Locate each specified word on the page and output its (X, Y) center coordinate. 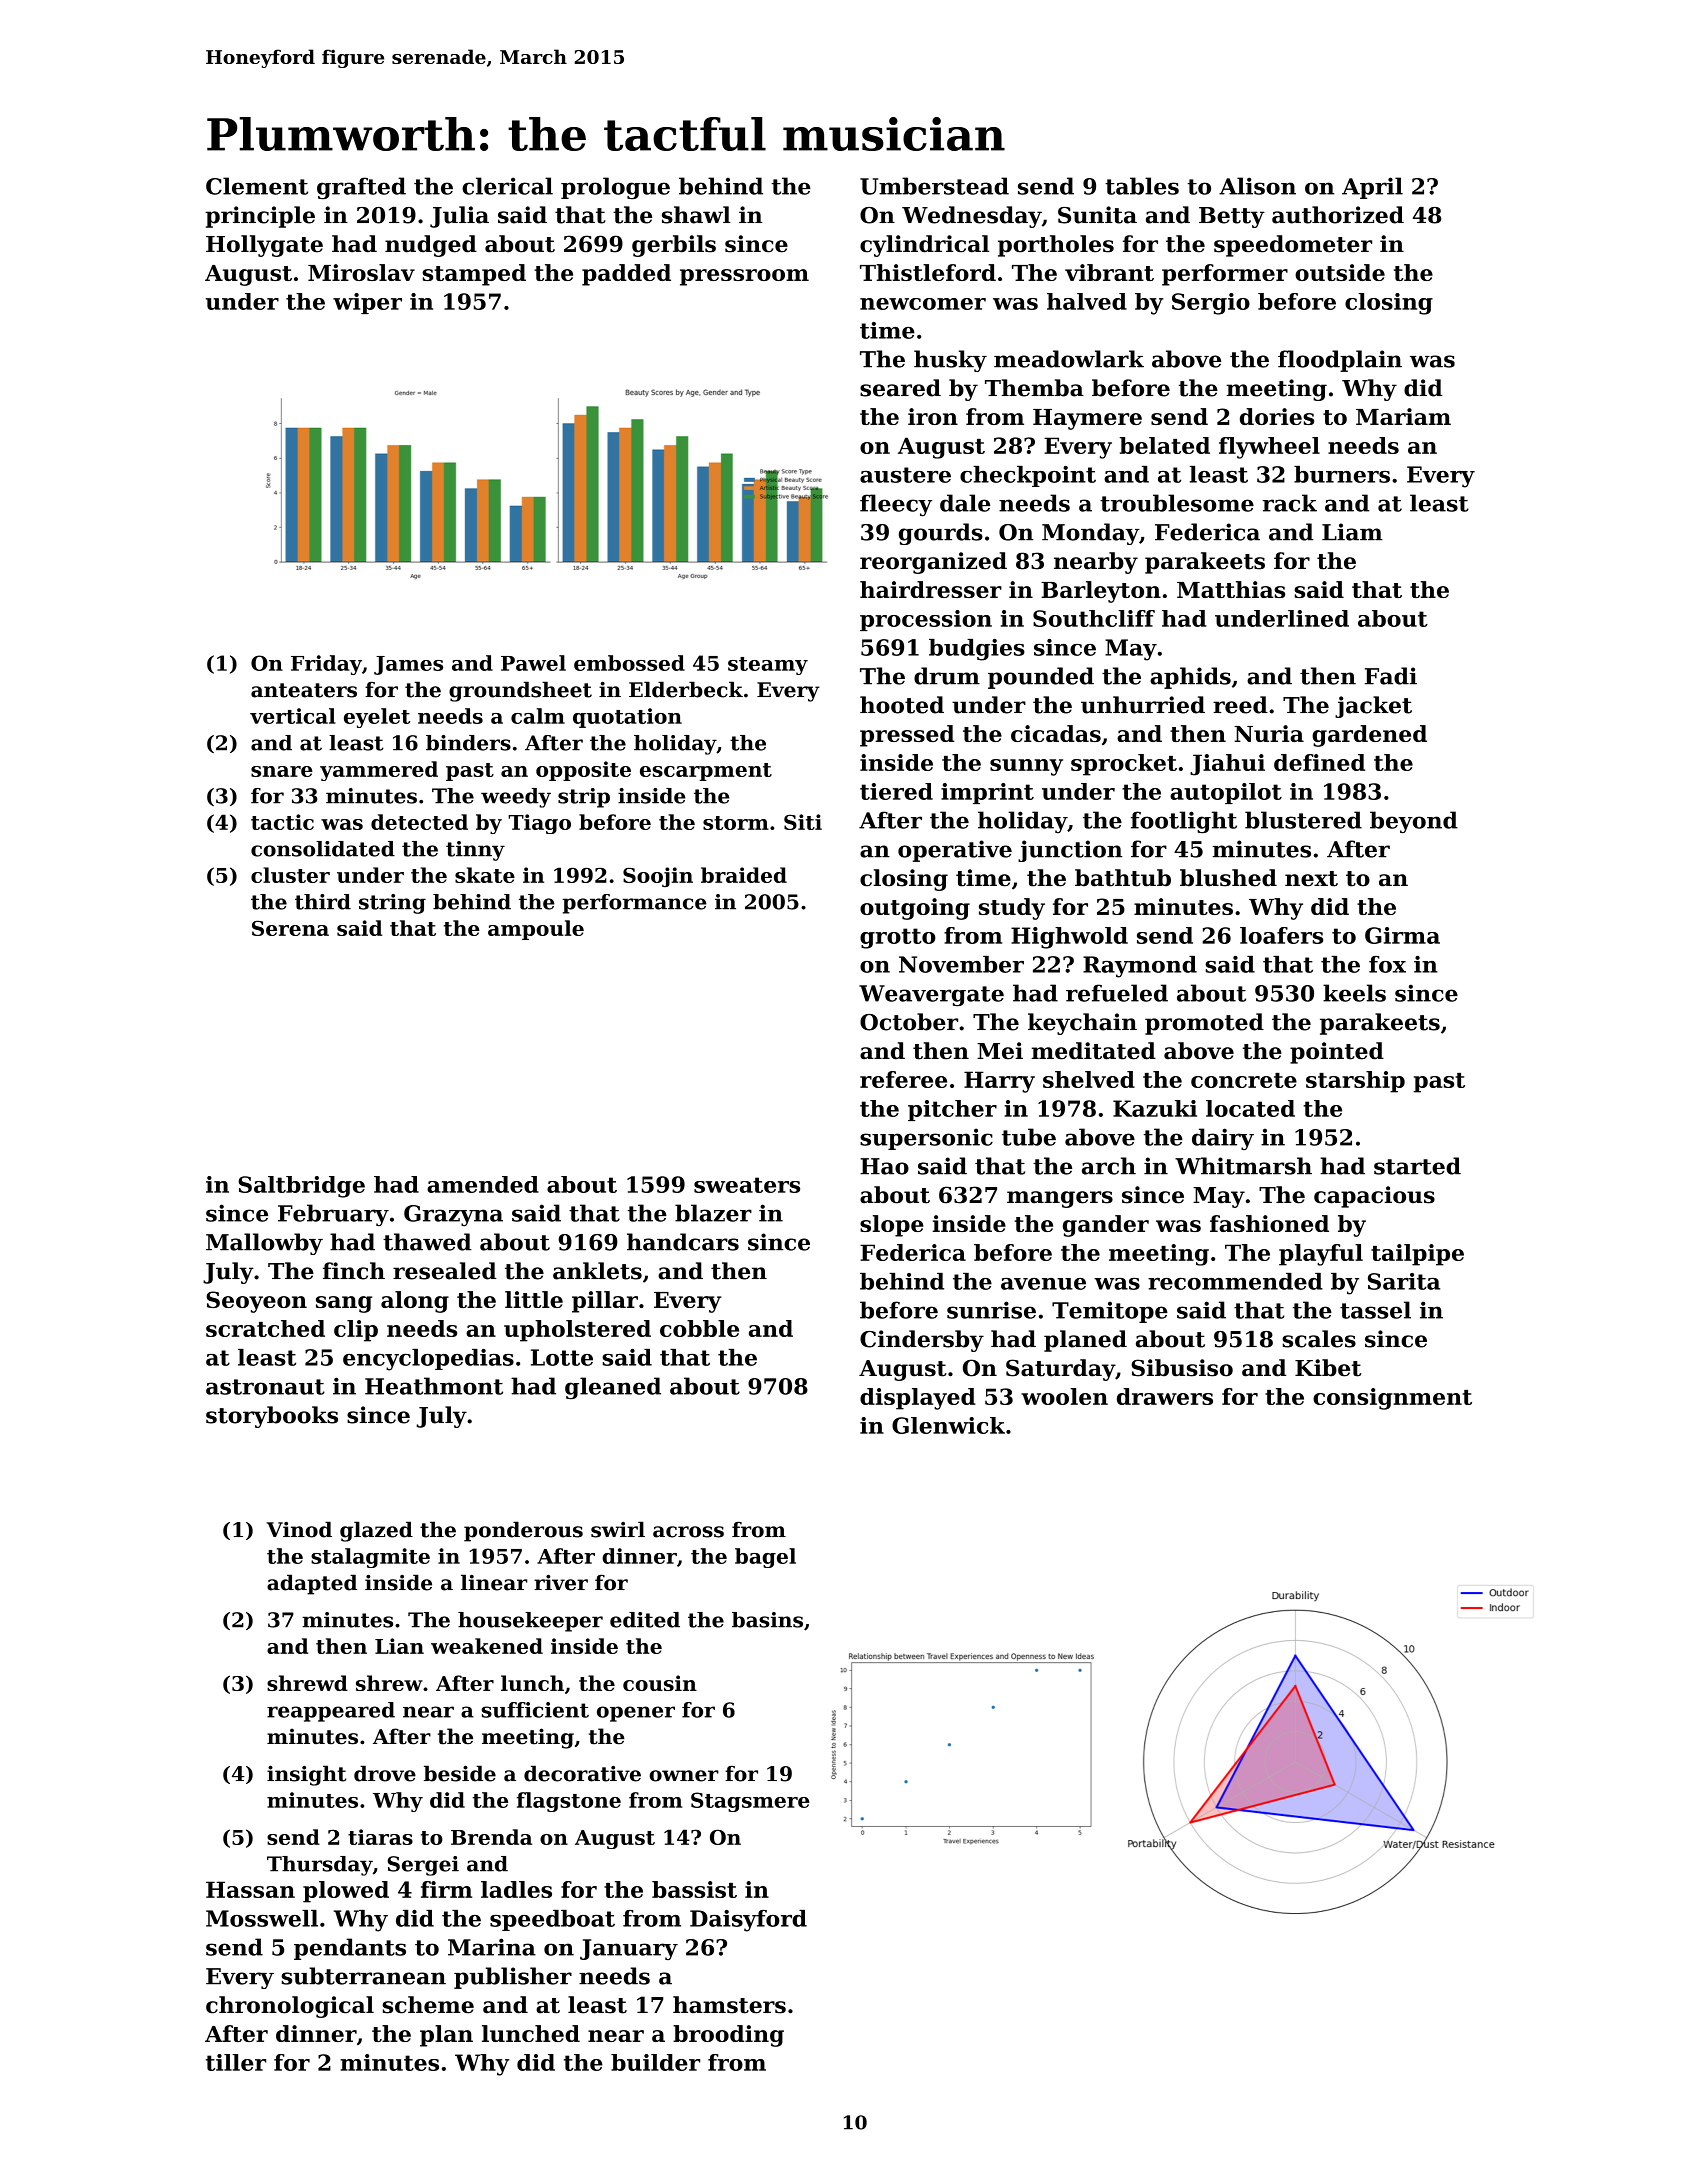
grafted (361, 188)
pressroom (744, 277)
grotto (898, 938)
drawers (1165, 1396)
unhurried (1143, 705)
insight (306, 1775)
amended (483, 1184)
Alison (1257, 186)
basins (767, 1620)
